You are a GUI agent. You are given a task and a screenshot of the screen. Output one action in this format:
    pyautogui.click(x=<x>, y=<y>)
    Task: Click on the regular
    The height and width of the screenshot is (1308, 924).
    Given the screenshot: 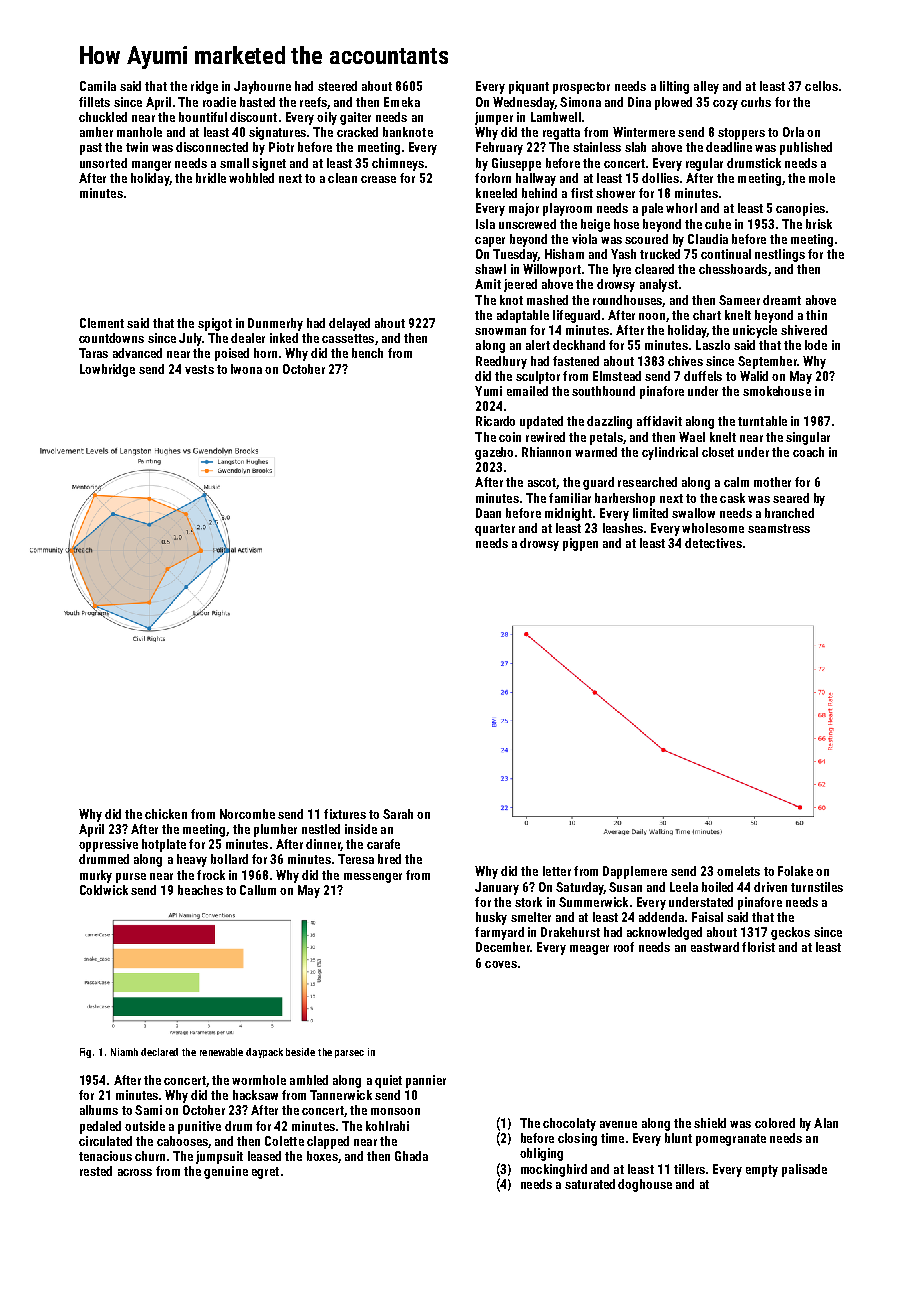 What is the action you would take?
    pyautogui.click(x=704, y=164)
